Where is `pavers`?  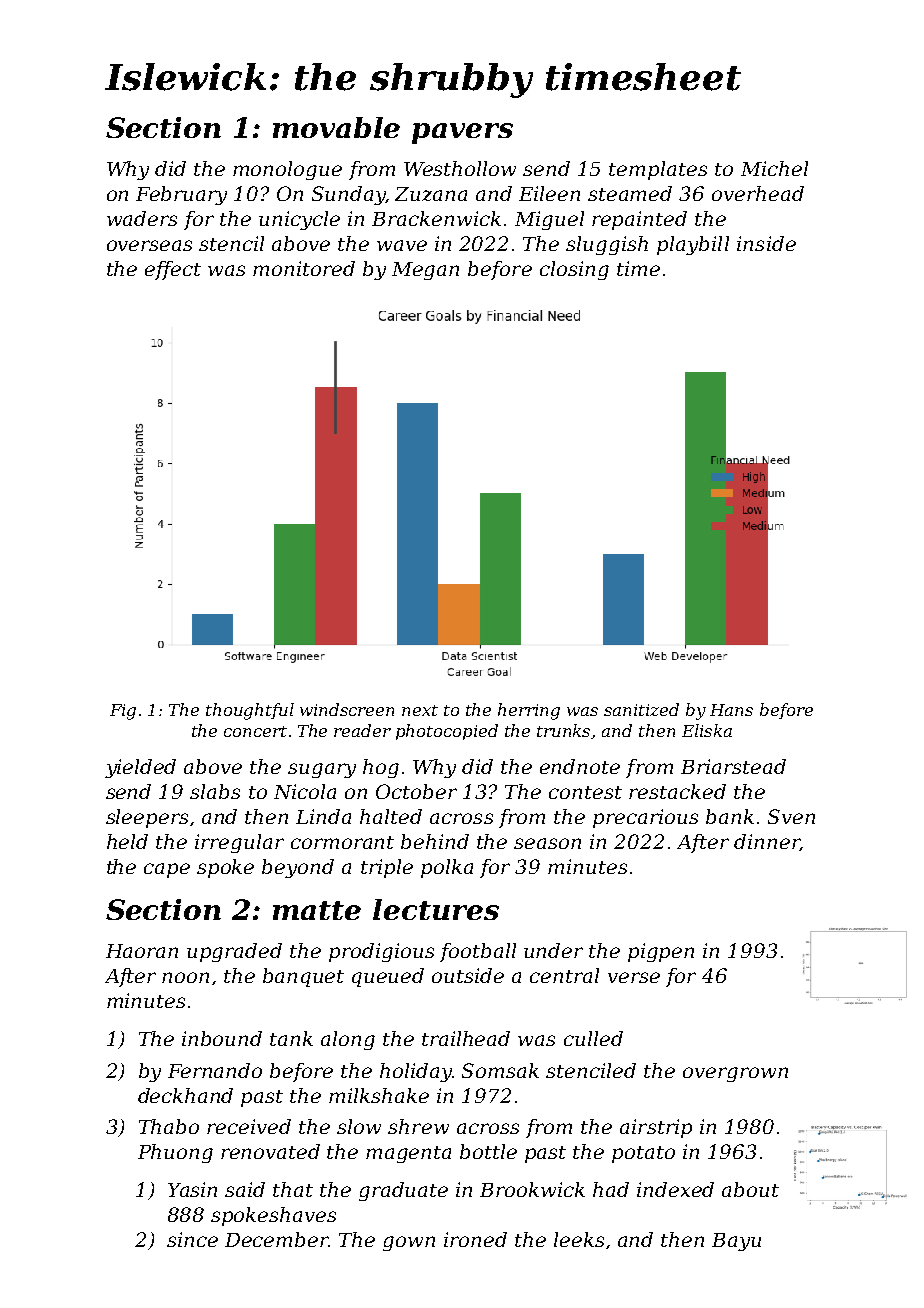 pavers is located at coordinates (462, 133).
